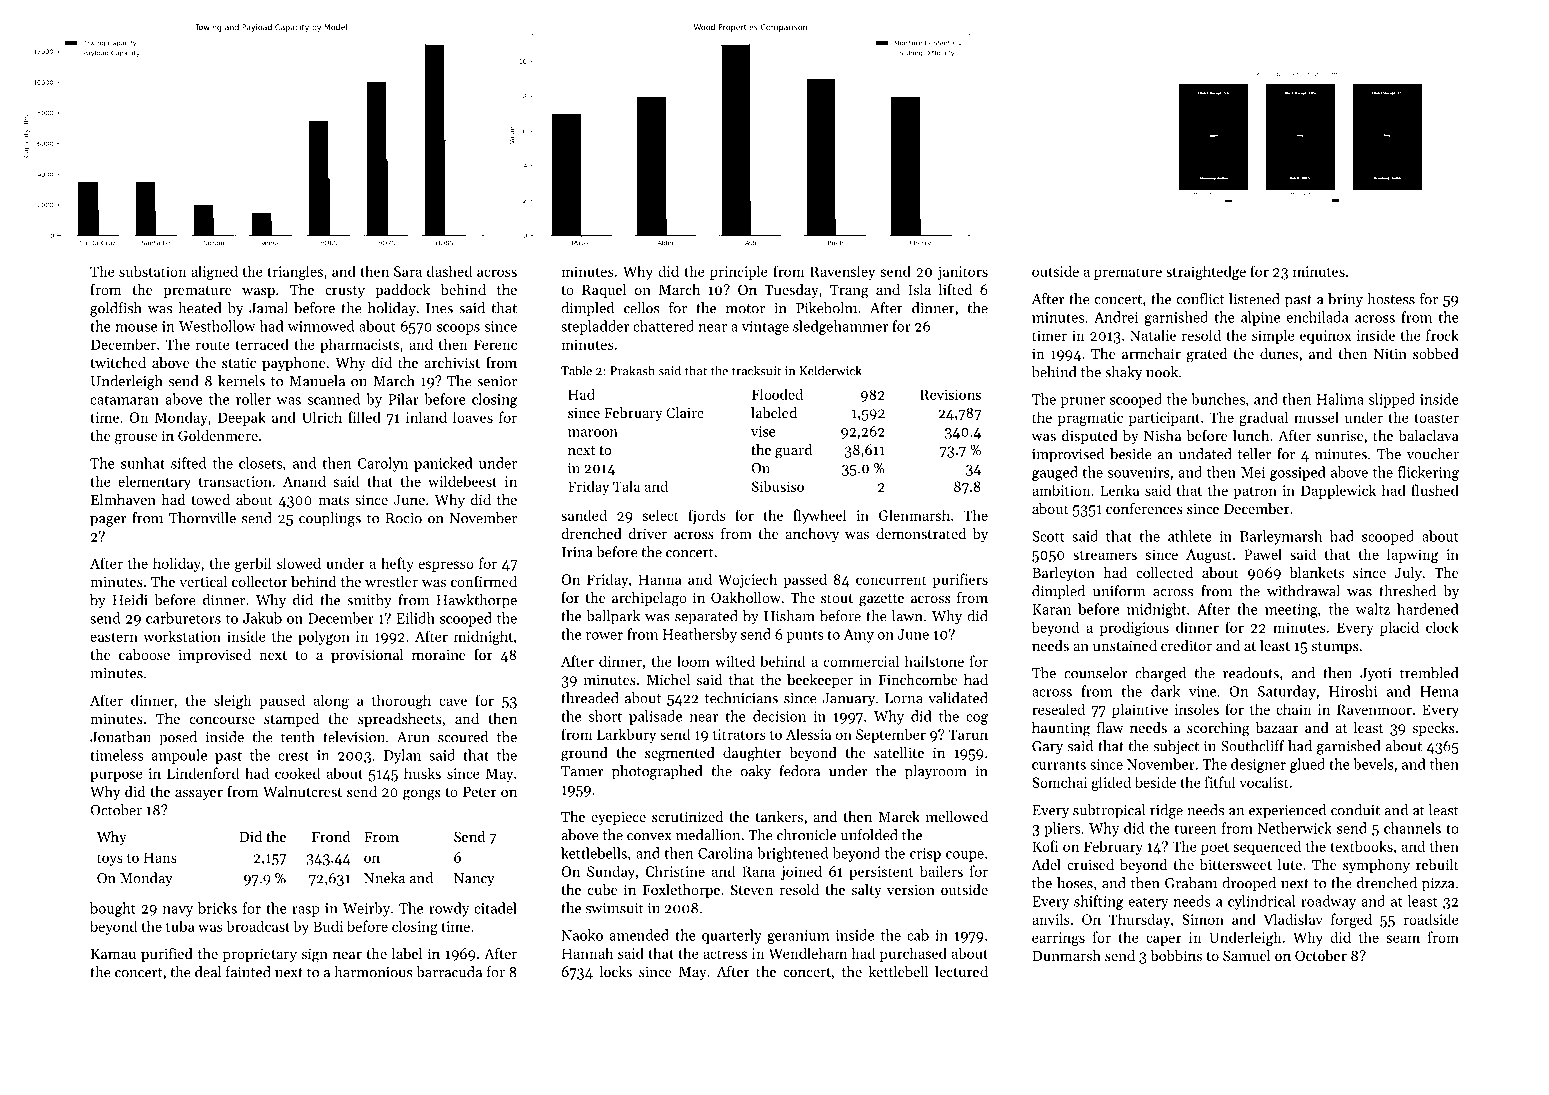 This page has width=1549, height=1095. What do you see at coordinates (1429, 673) in the page?
I see `trembled` at bounding box center [1429, 673].
